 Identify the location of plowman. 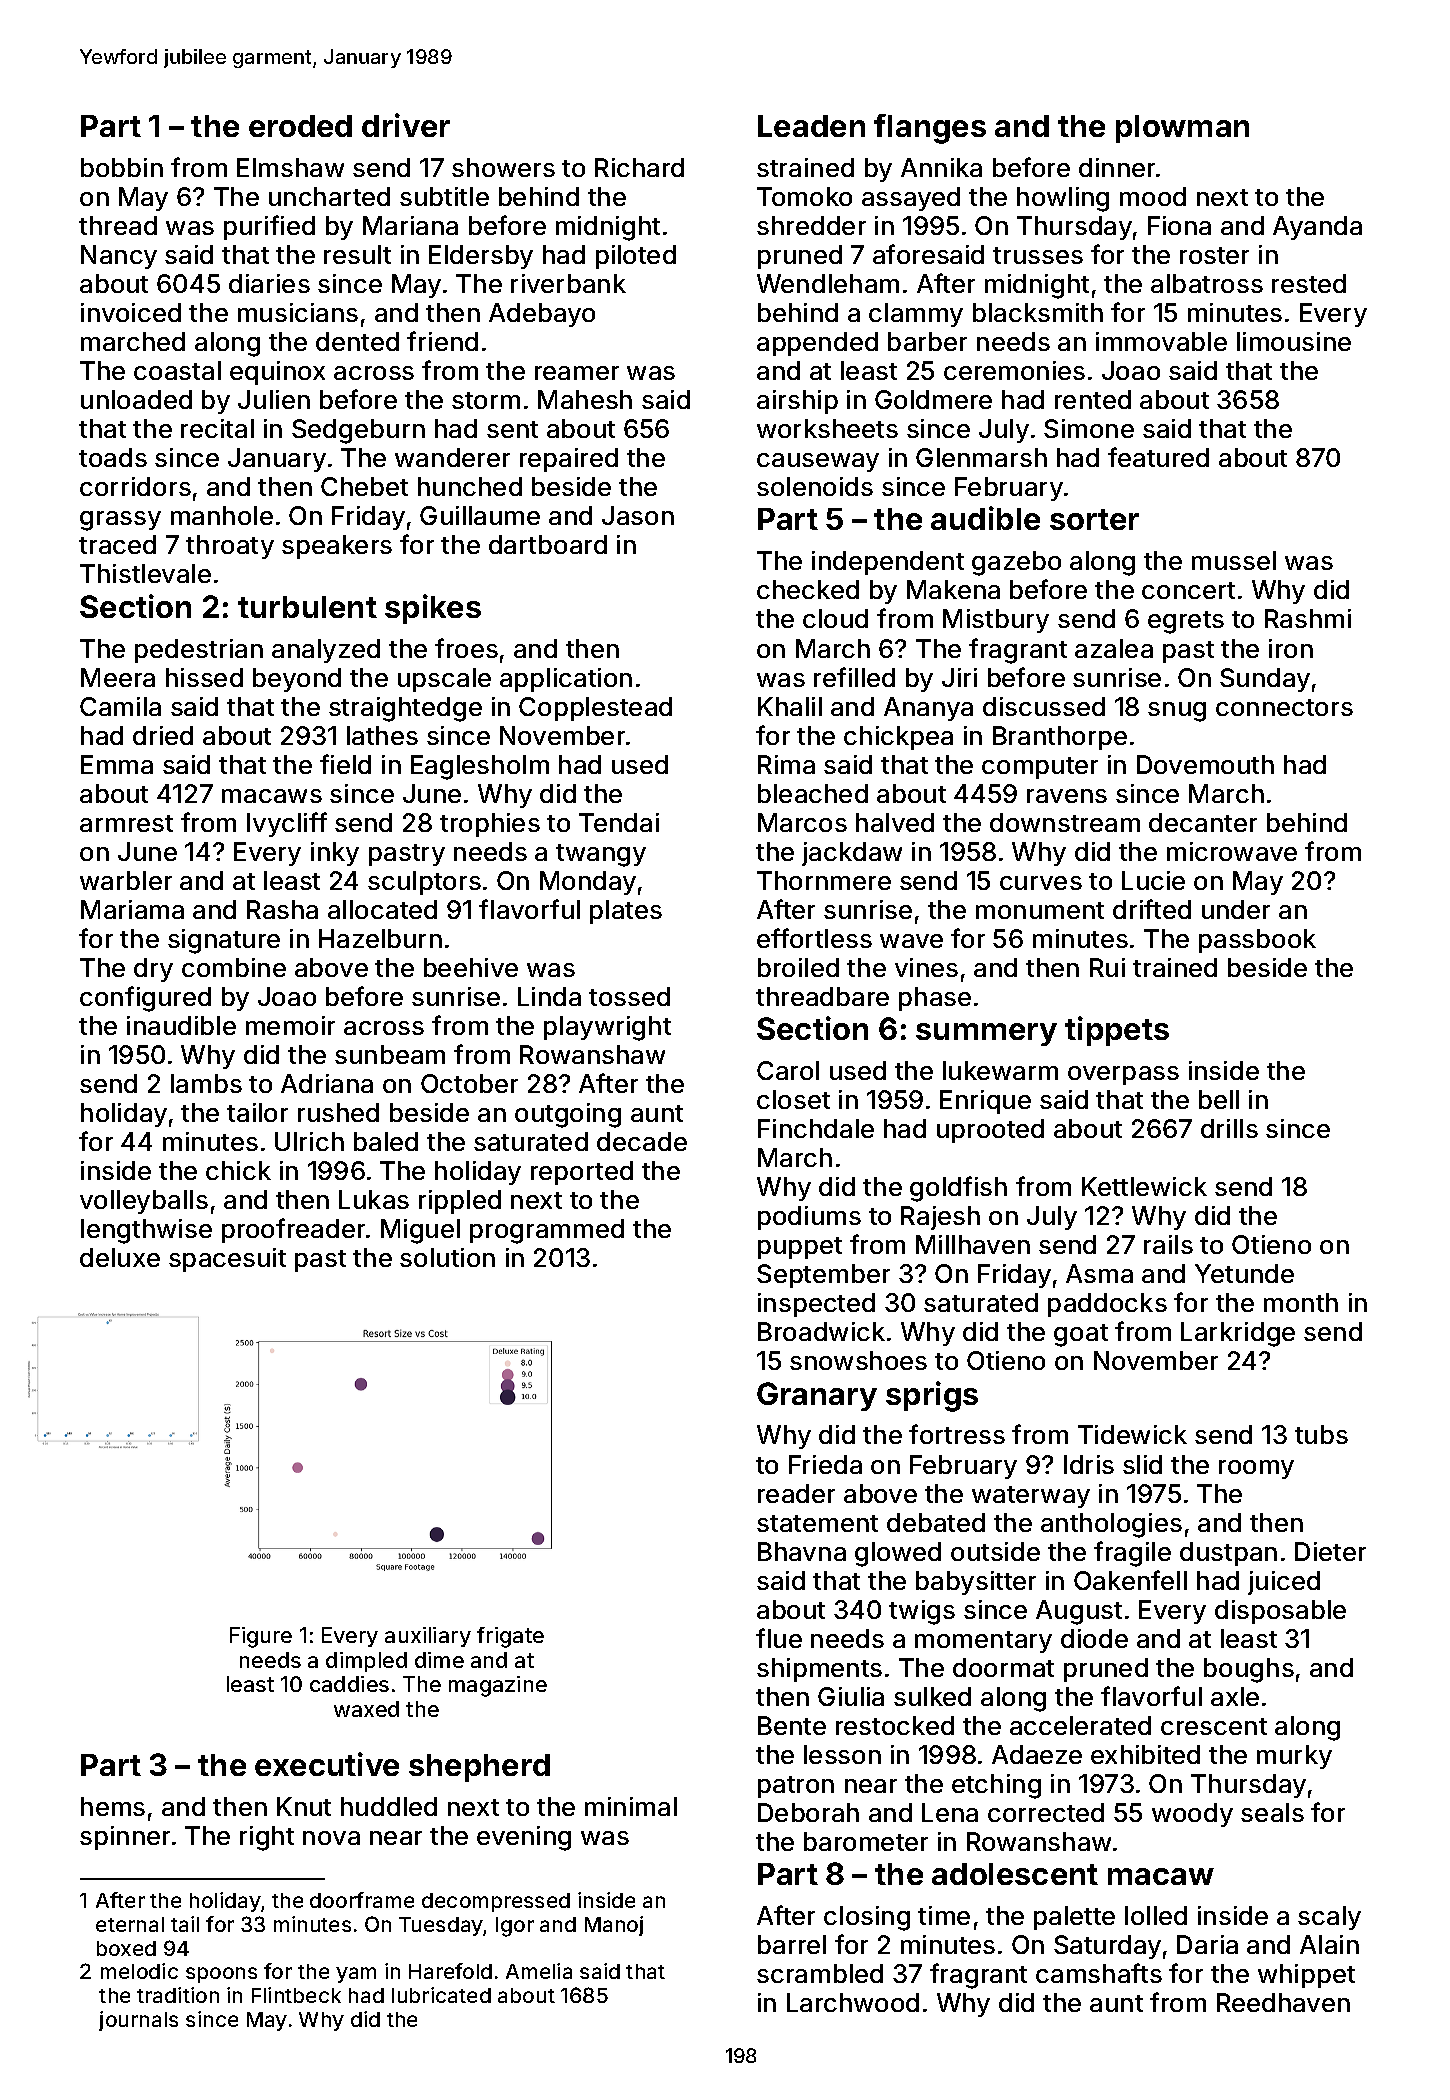
(1182, 129).
